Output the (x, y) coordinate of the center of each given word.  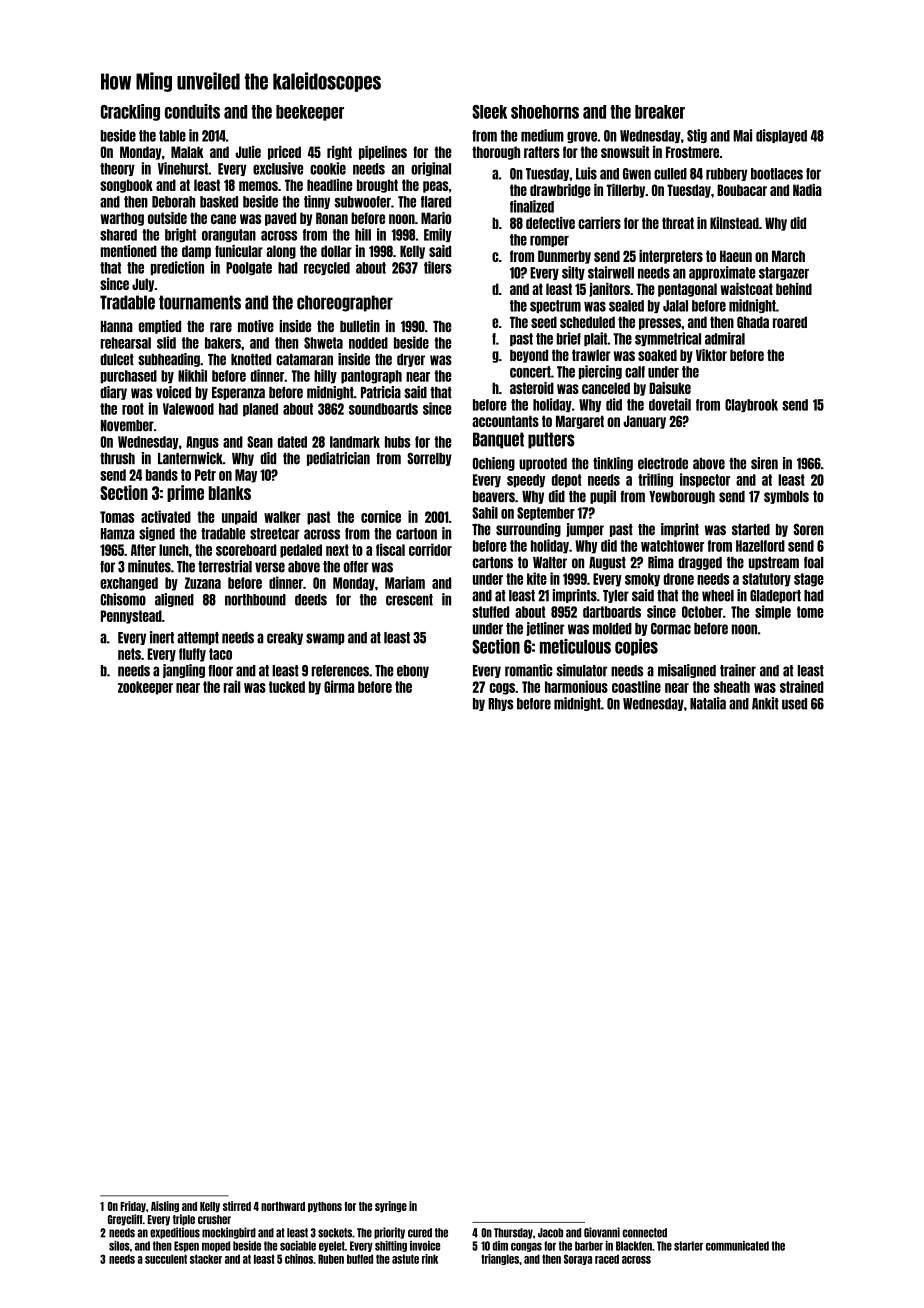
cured (420, 1233)
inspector (705, 480)
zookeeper (145, 688)
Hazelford (760, 546)
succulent (166, 1259)
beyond (529, 356)
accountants (505, 421)
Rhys (500, 704)
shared (118, 235)
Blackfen (634, 1246)
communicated (737, 1246)
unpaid (239, 517)
